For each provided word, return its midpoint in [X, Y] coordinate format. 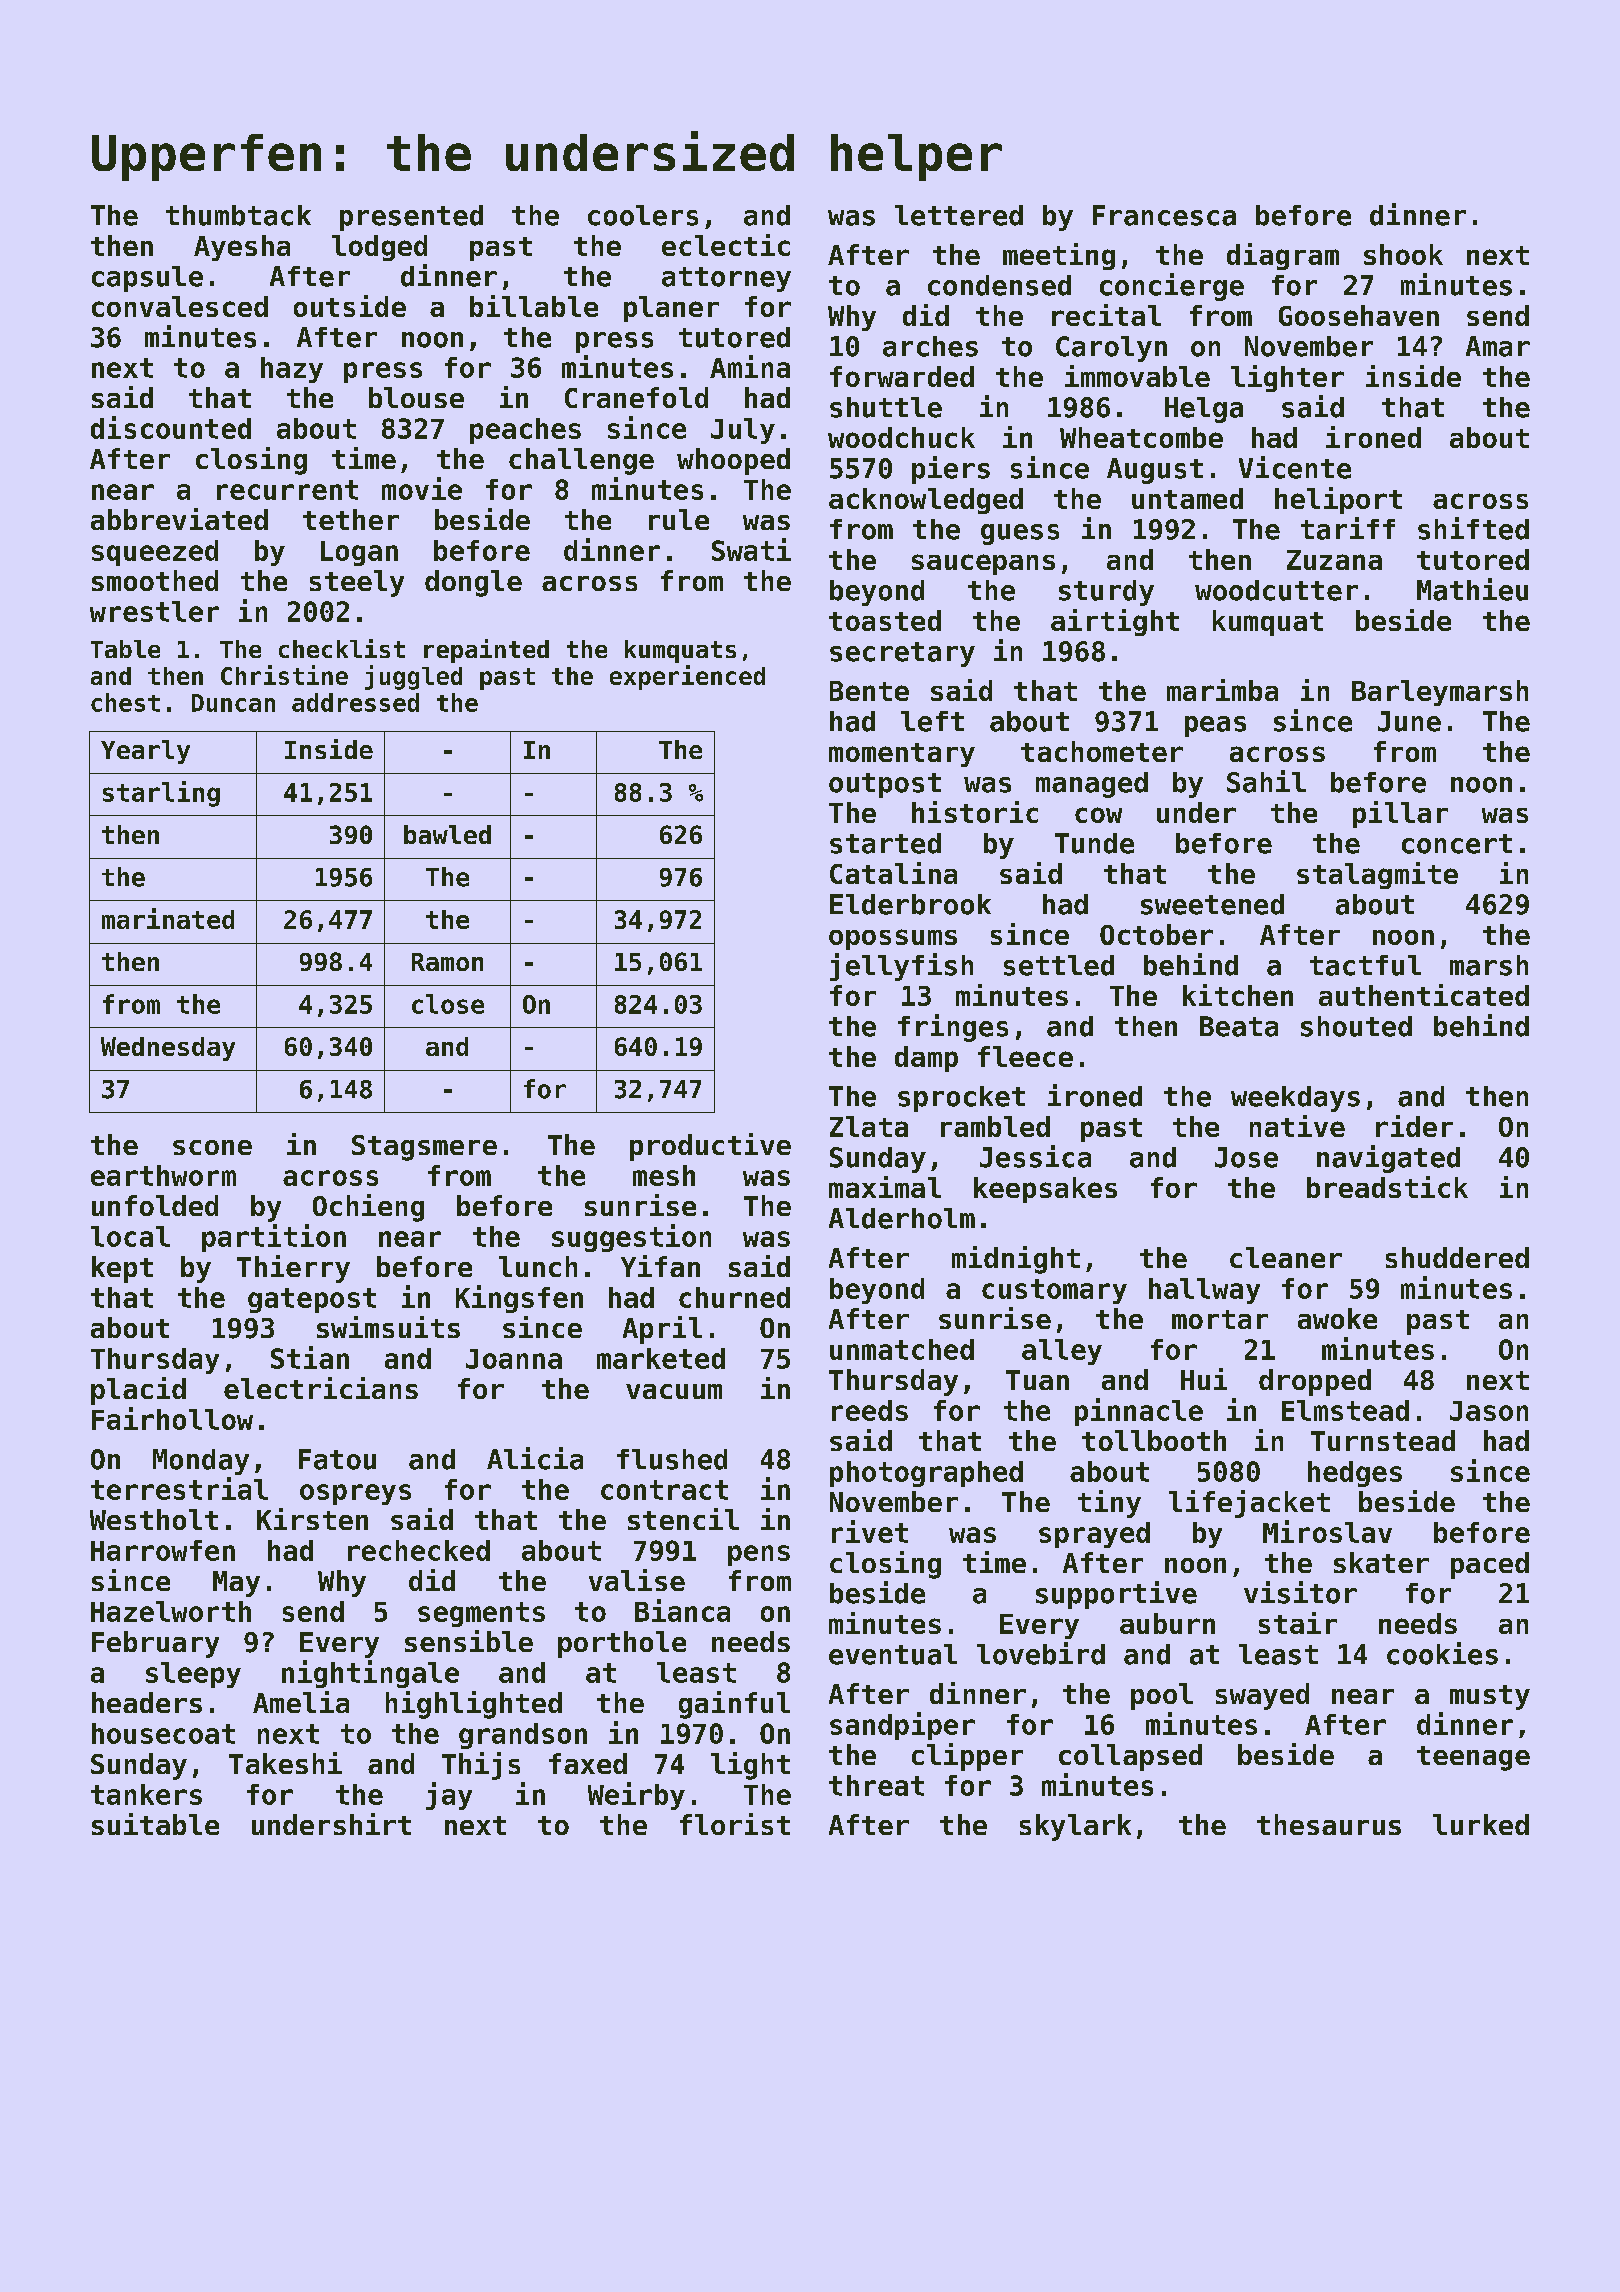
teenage [1473, 1758]
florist [735, 1824]
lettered [959, 215]
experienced [687, 677]
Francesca [1164, 215]
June [1409, 721]
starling [161, 794]
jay [449, 1796]
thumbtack [238, 215]
